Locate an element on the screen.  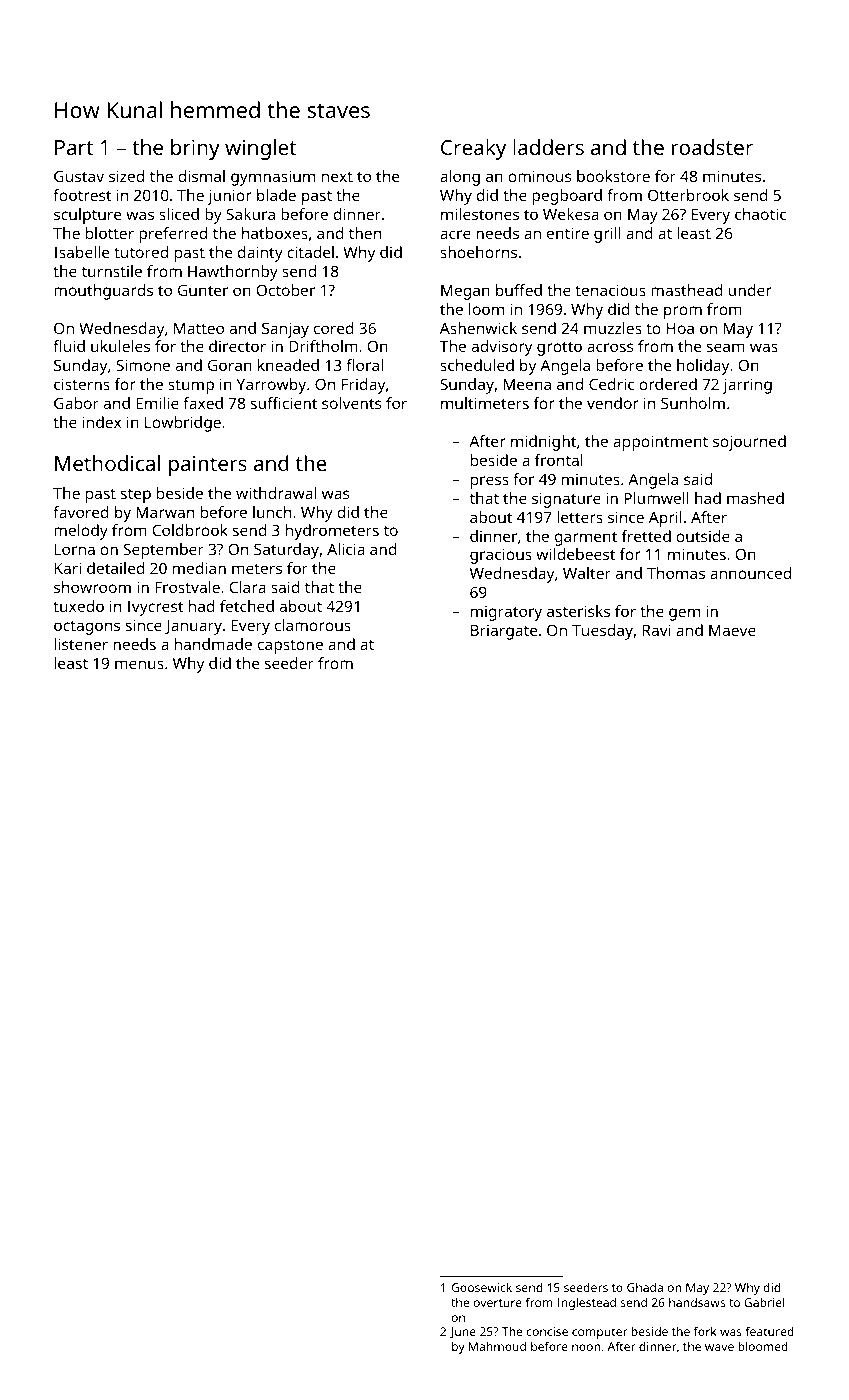
Ghada is located at coordinates (645, 1287).
